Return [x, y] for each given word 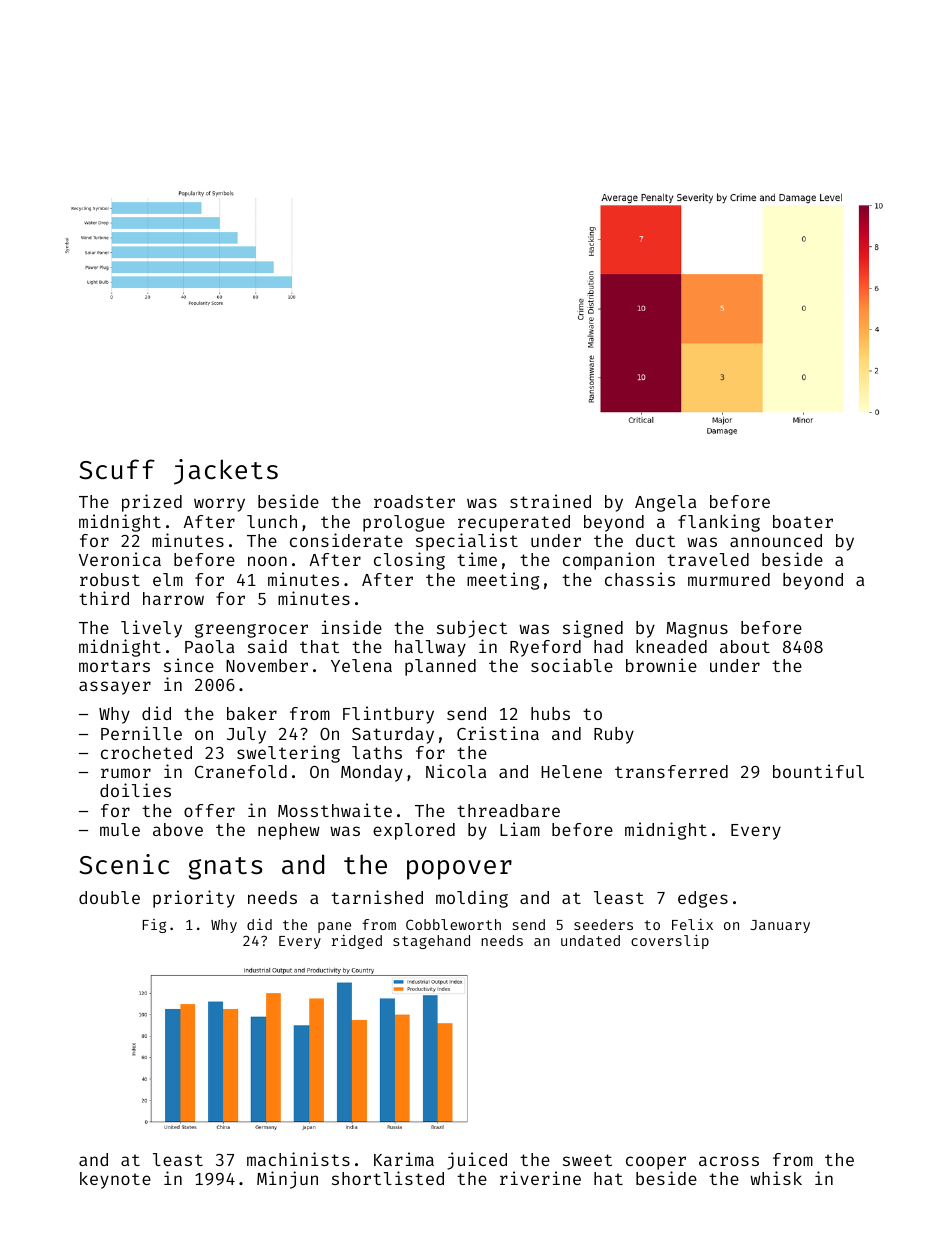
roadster [414, 501]
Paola [209, 646]
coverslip [670, 941]
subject [472, 629]
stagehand [431, 942]
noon [267, 561]
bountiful [818, 771]
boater [803, 521]
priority [194, 899]
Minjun [287, 1180]
